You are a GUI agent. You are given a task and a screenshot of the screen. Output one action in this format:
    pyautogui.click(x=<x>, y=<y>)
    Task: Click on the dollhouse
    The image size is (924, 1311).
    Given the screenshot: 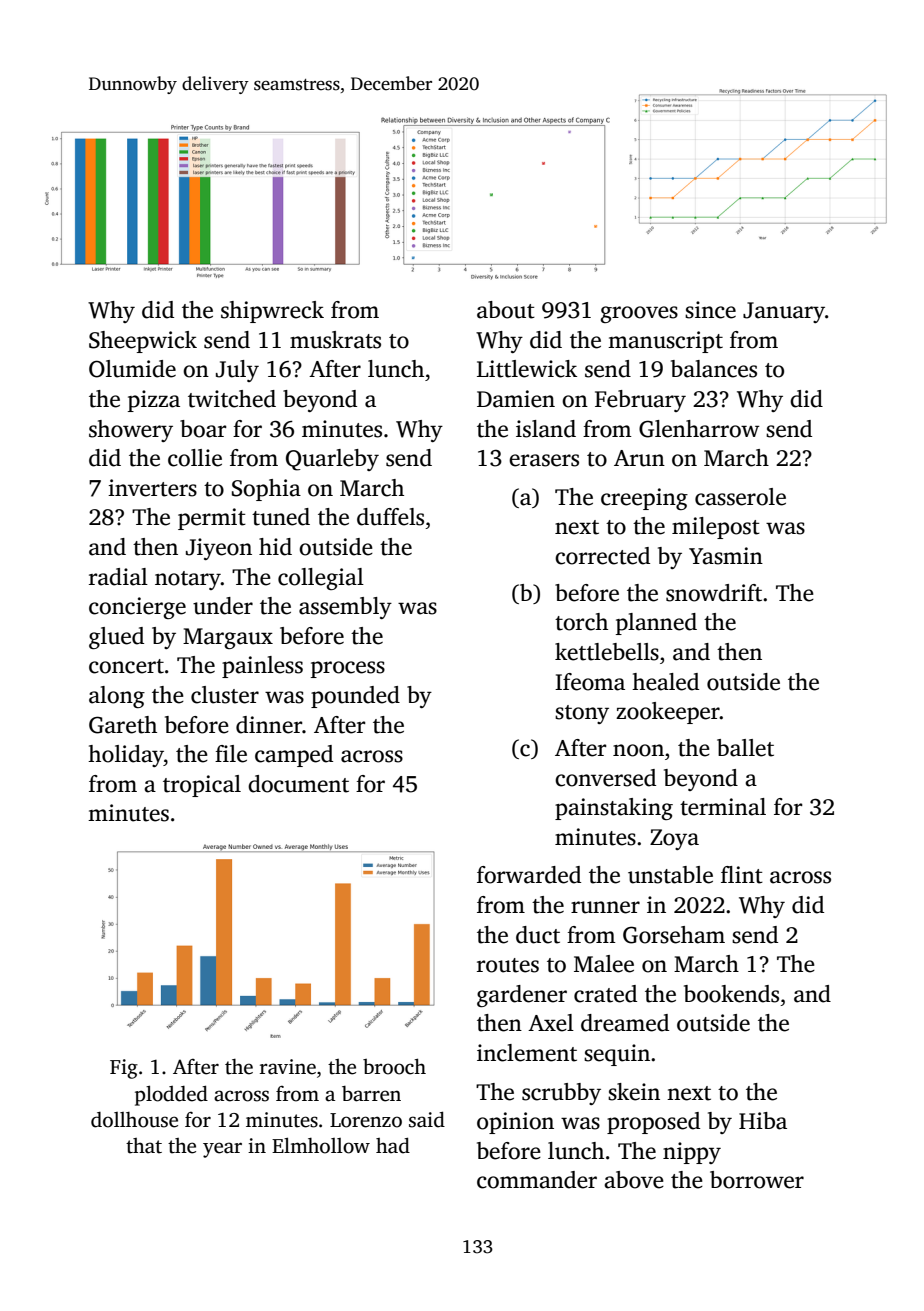 What is the action you would take?
    pyautogui.click(x=134, y=1120)
